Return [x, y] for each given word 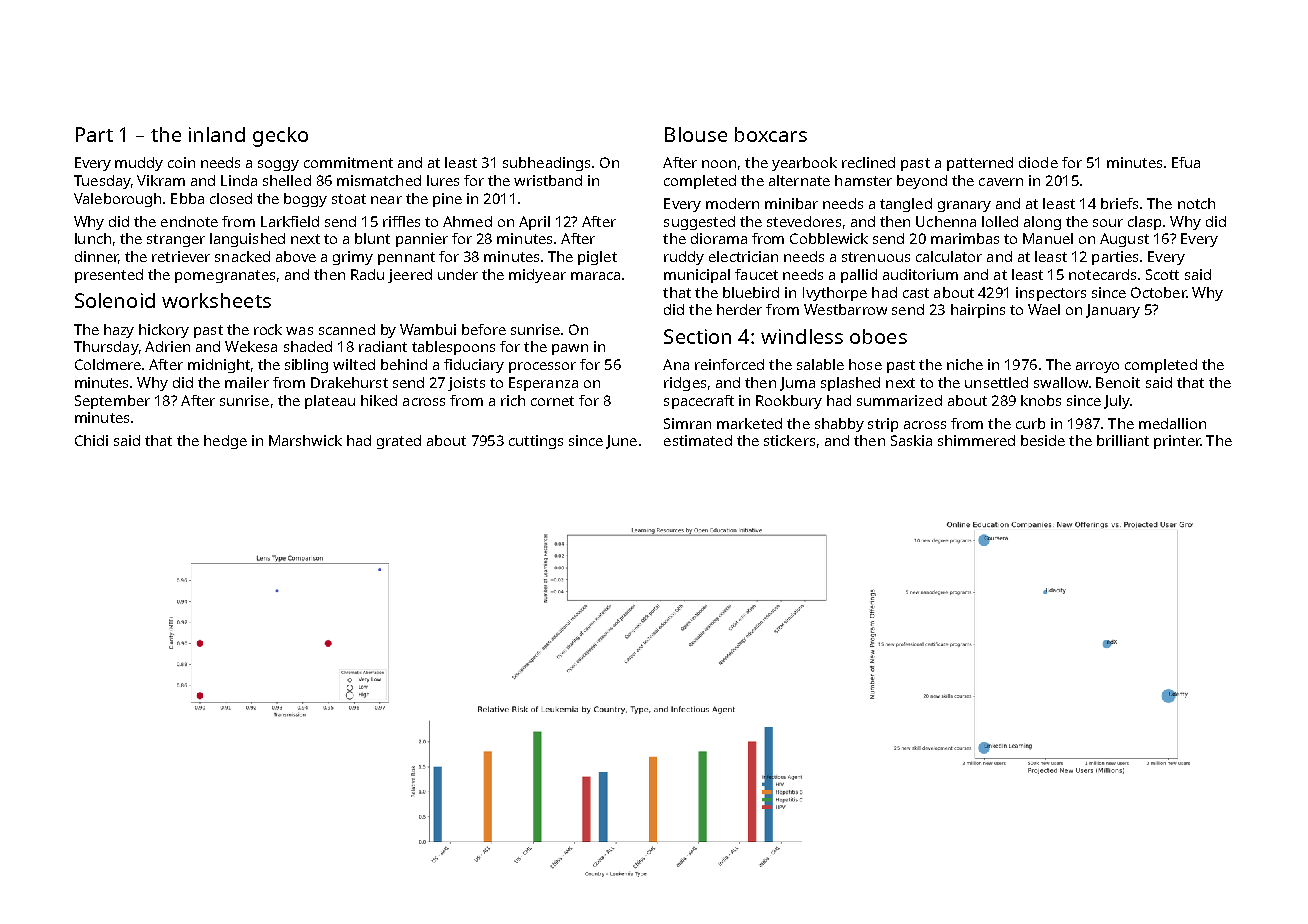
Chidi [91, 440]
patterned [980, 164]
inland [217, 134]
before [484, 329]
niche [965, 364]
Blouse [696, 134]
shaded [308, 346]
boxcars [771, 134]
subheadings [546, 164]
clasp [1144, 223]
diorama [719, 238]
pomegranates [225, 276]
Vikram [161, 180]
